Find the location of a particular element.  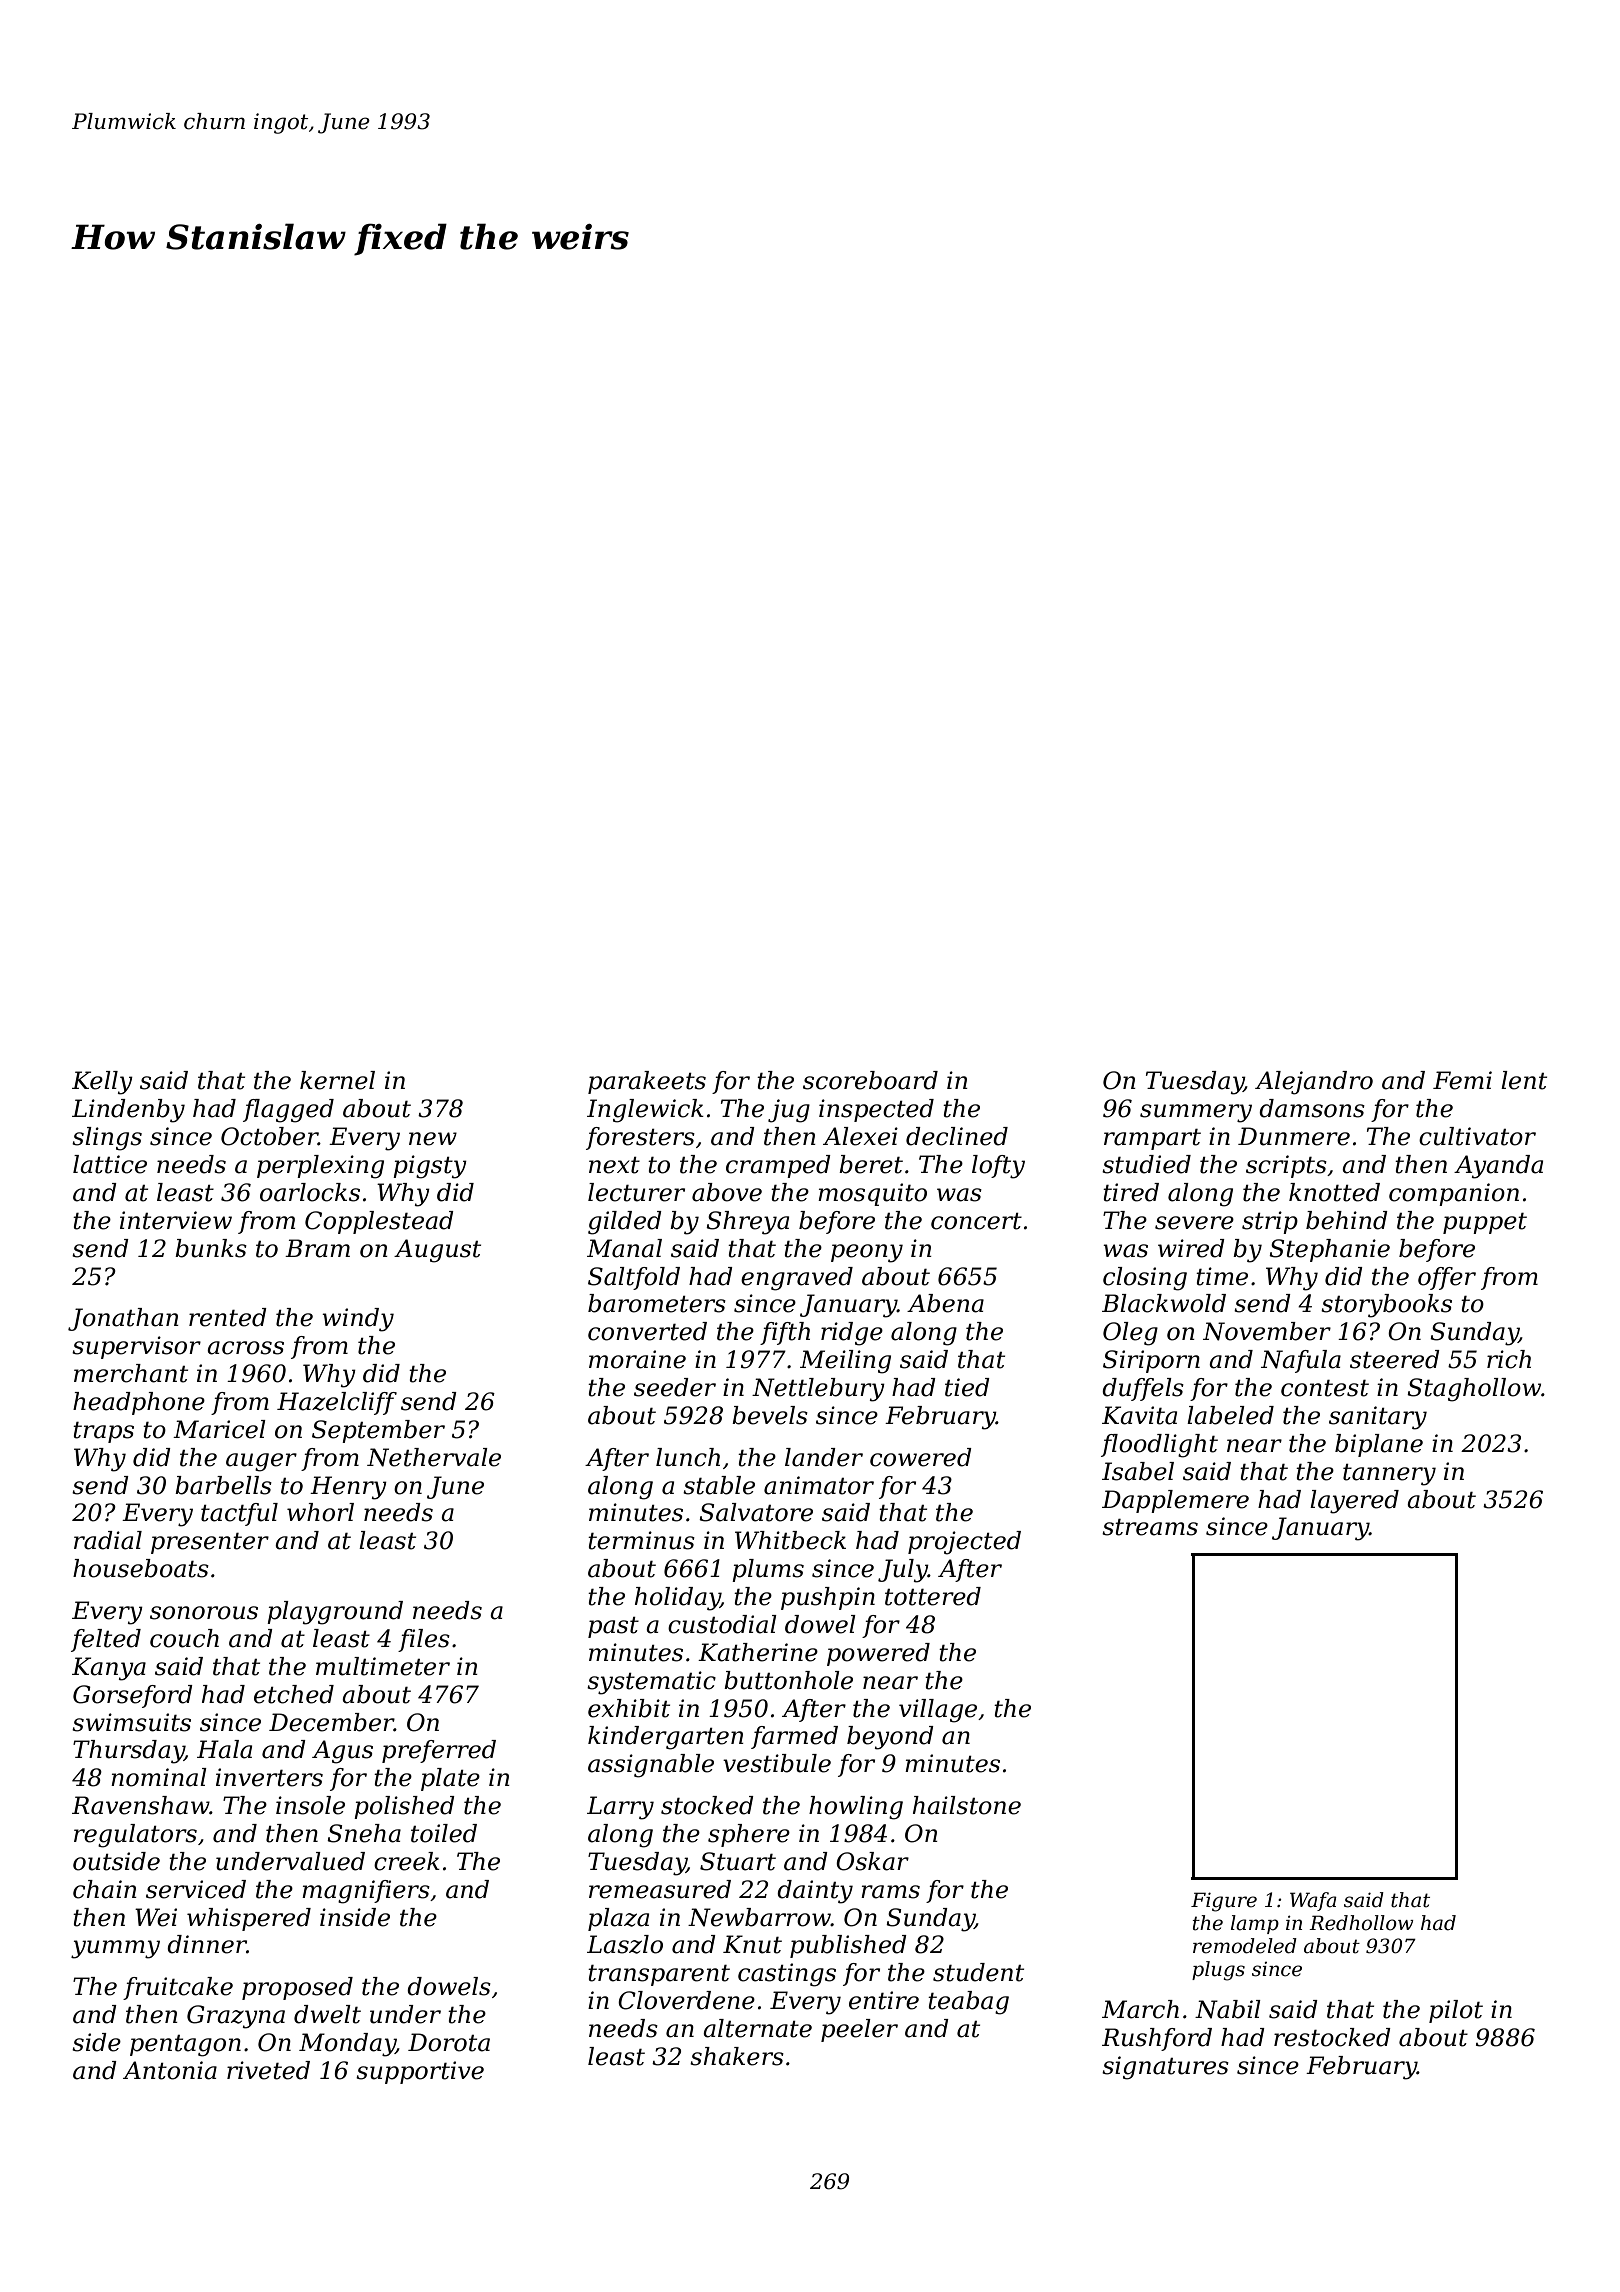

barometers is located at coordinates (657, 1303).
